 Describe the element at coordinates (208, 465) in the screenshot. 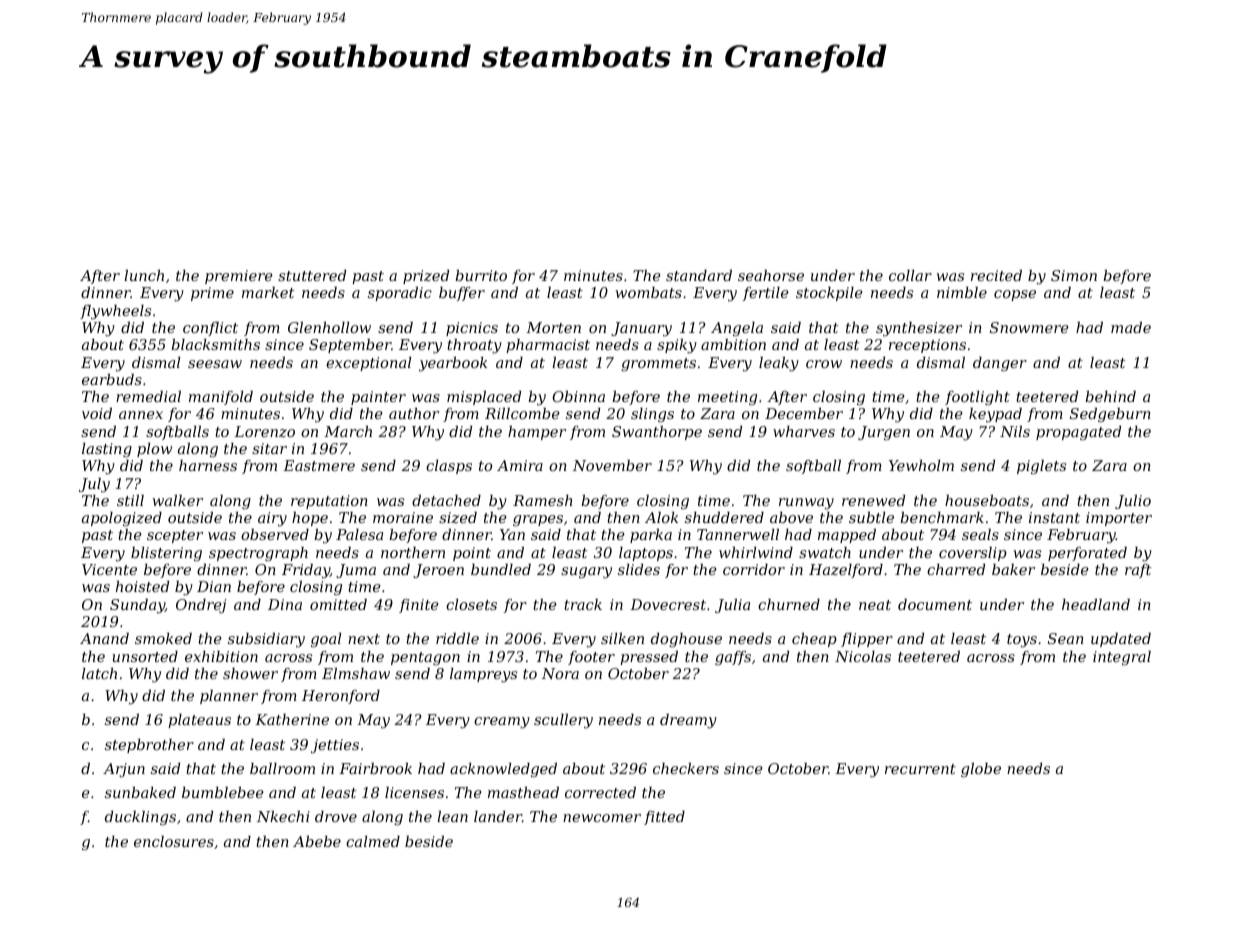

I see `harness` at that location.
